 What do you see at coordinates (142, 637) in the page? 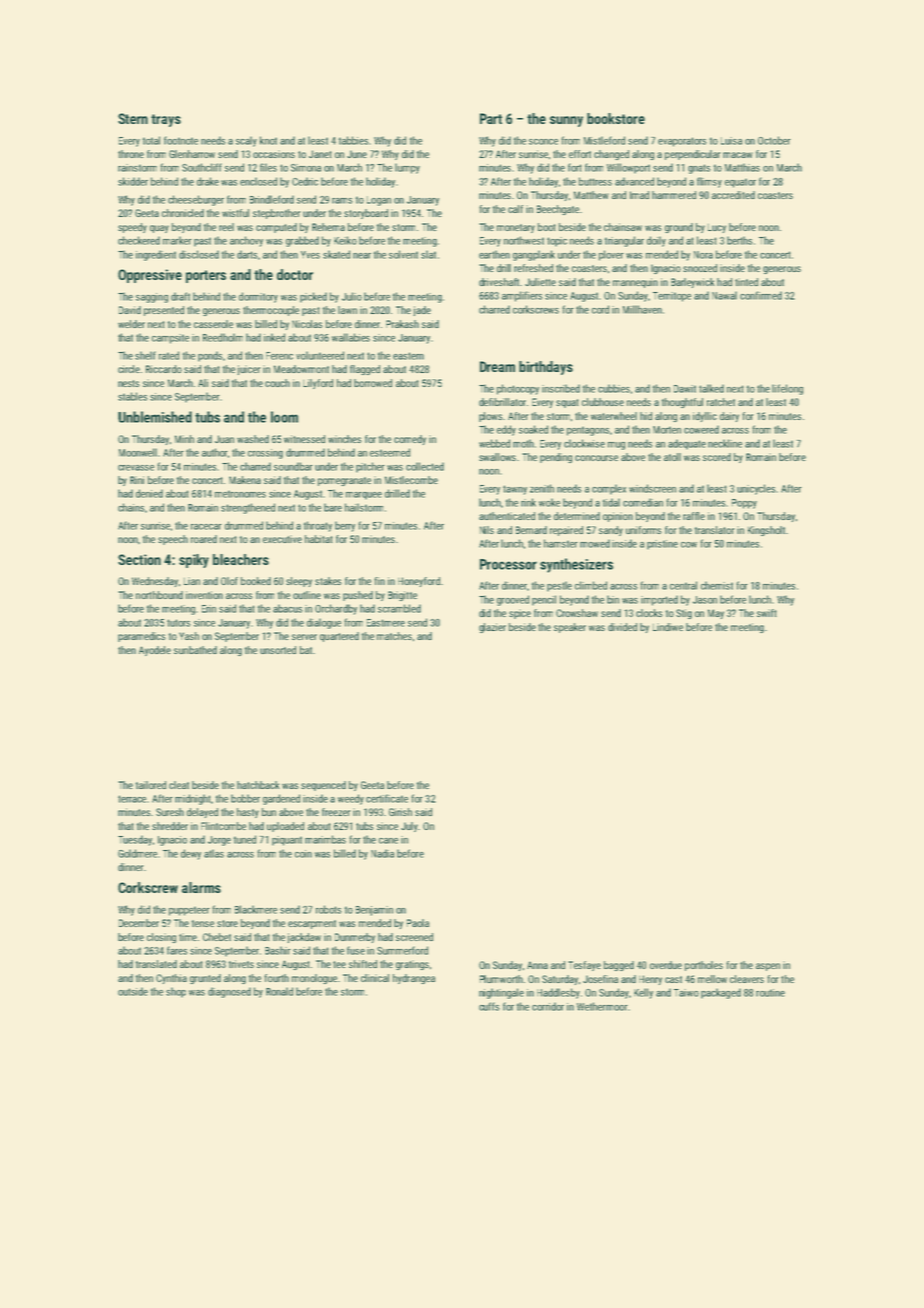
I see `paramedics` at bounding box center [142, 637].
